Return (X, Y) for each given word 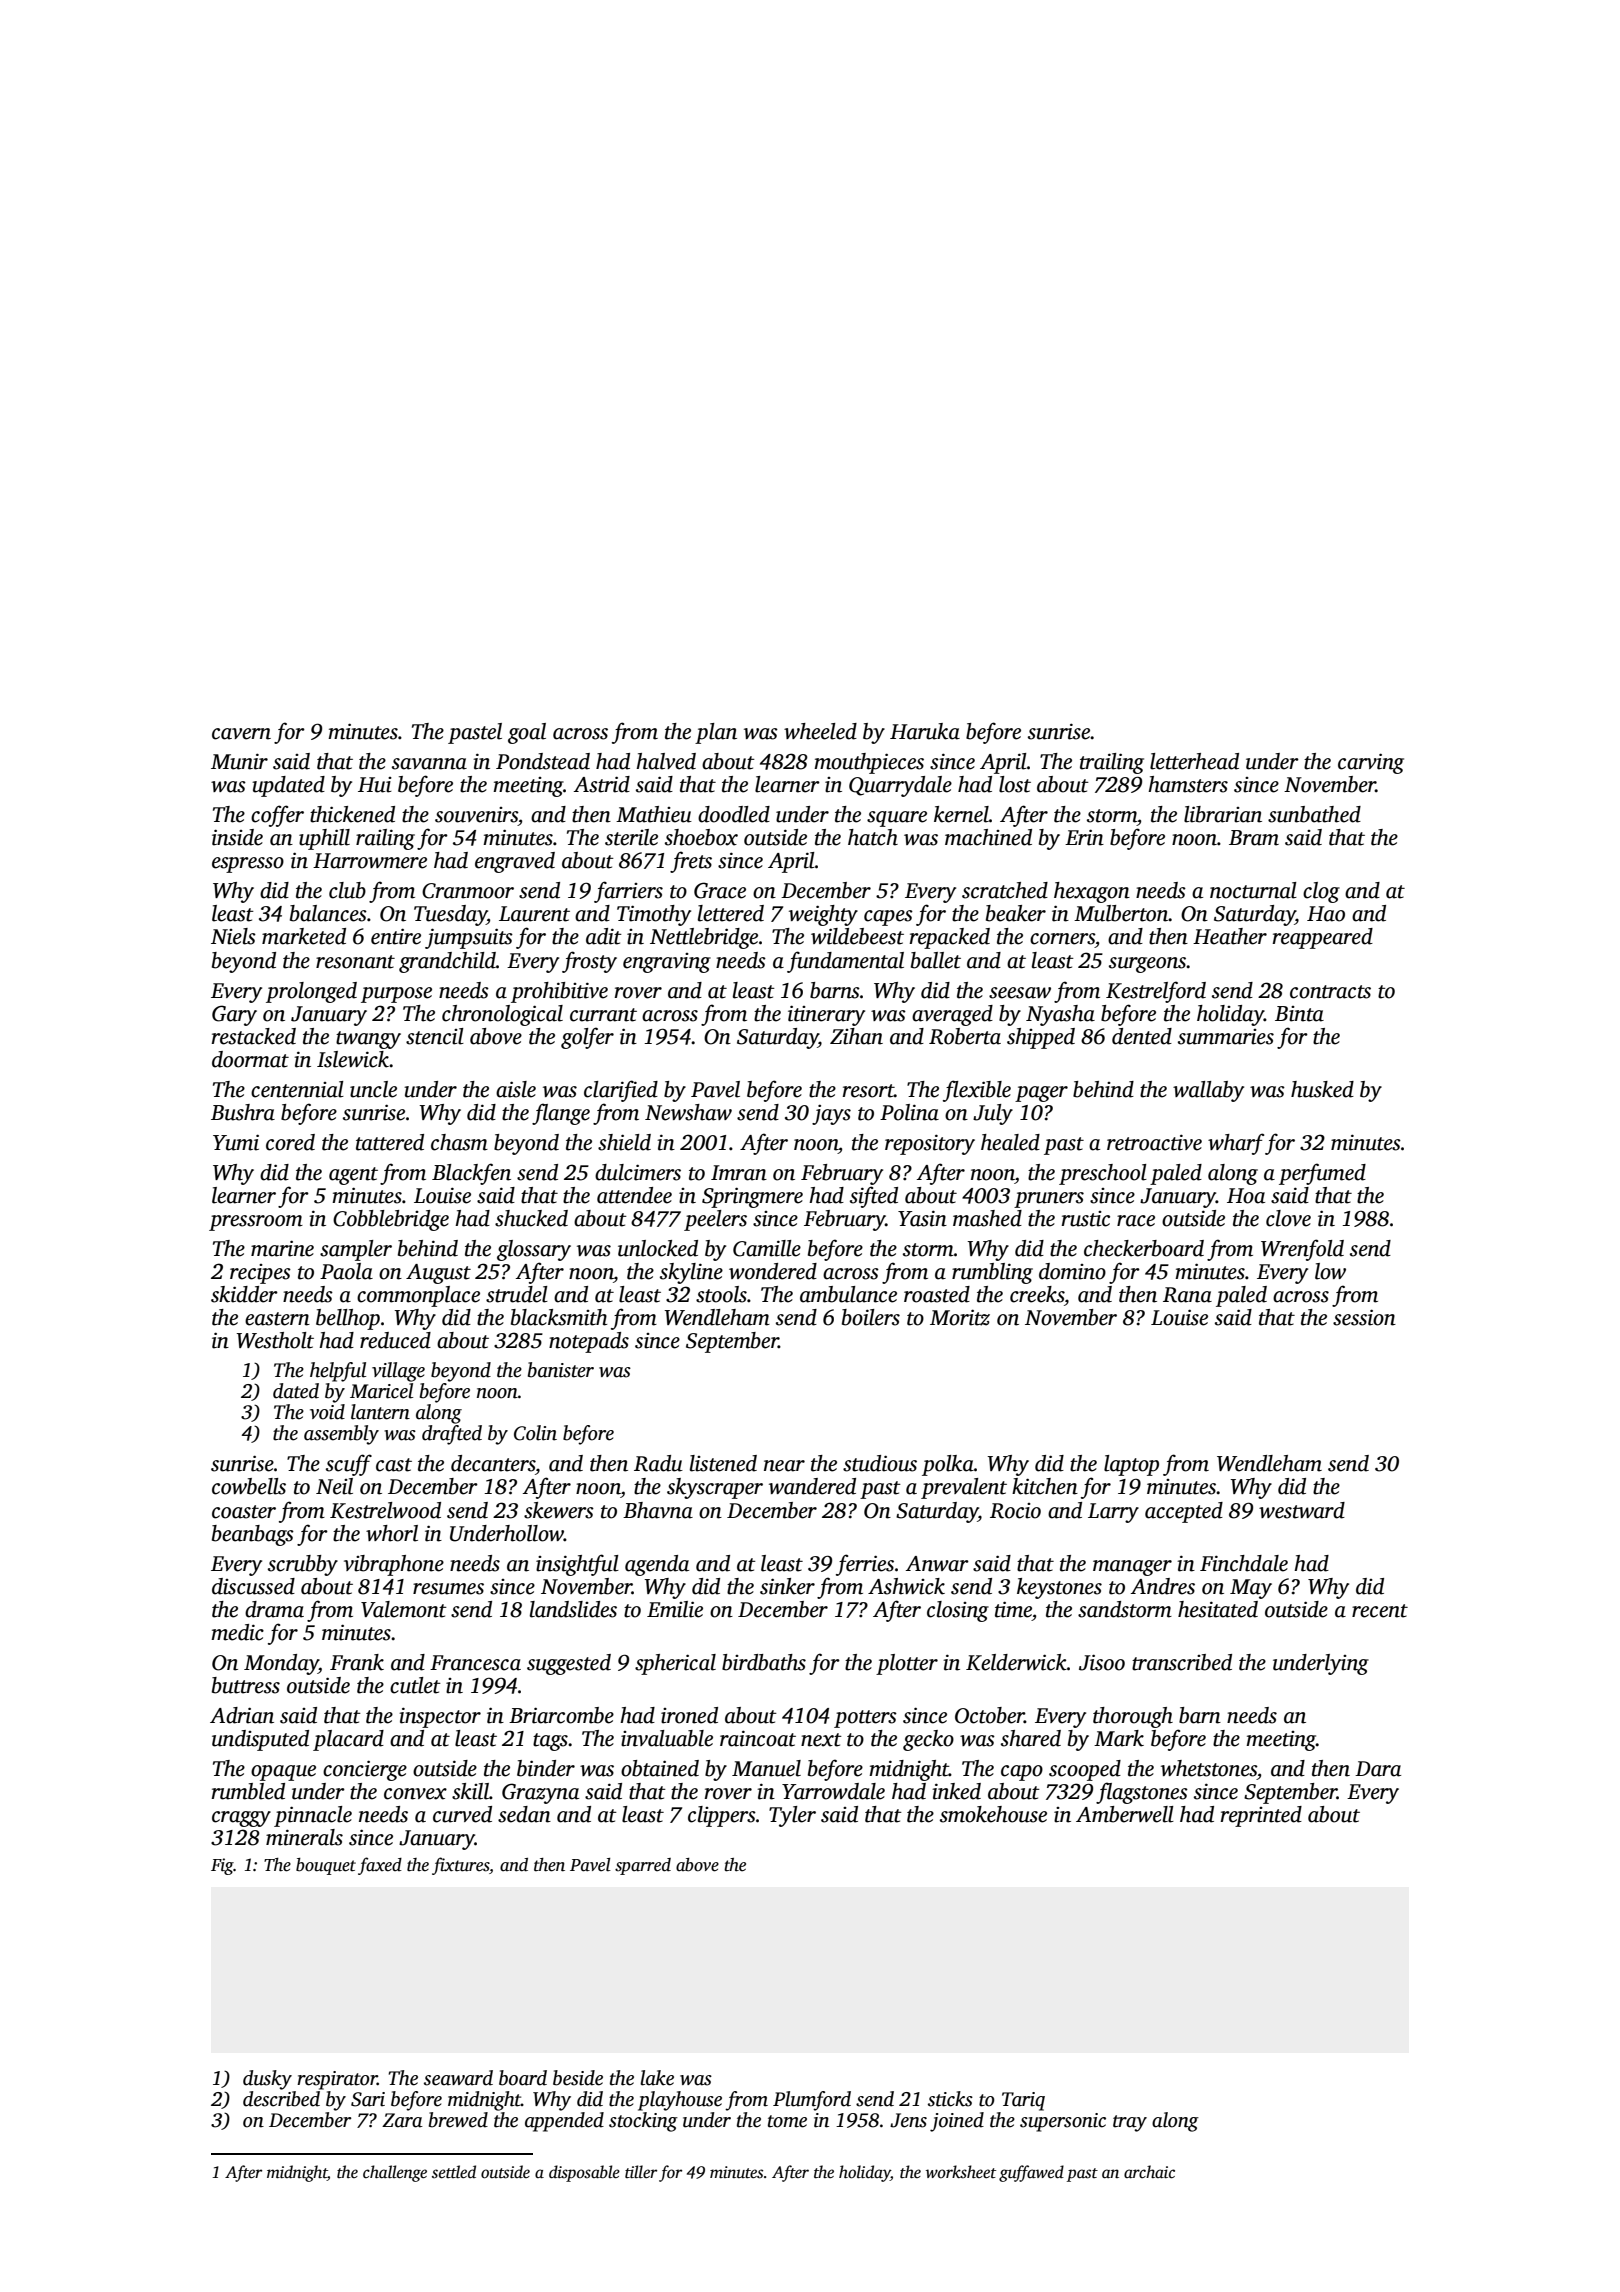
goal (527, 733)
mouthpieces (869, 763)
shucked (531, 1218)
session (1364, 1317)
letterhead (1194, 761)
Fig (222, 1866)
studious (880, 1463)
